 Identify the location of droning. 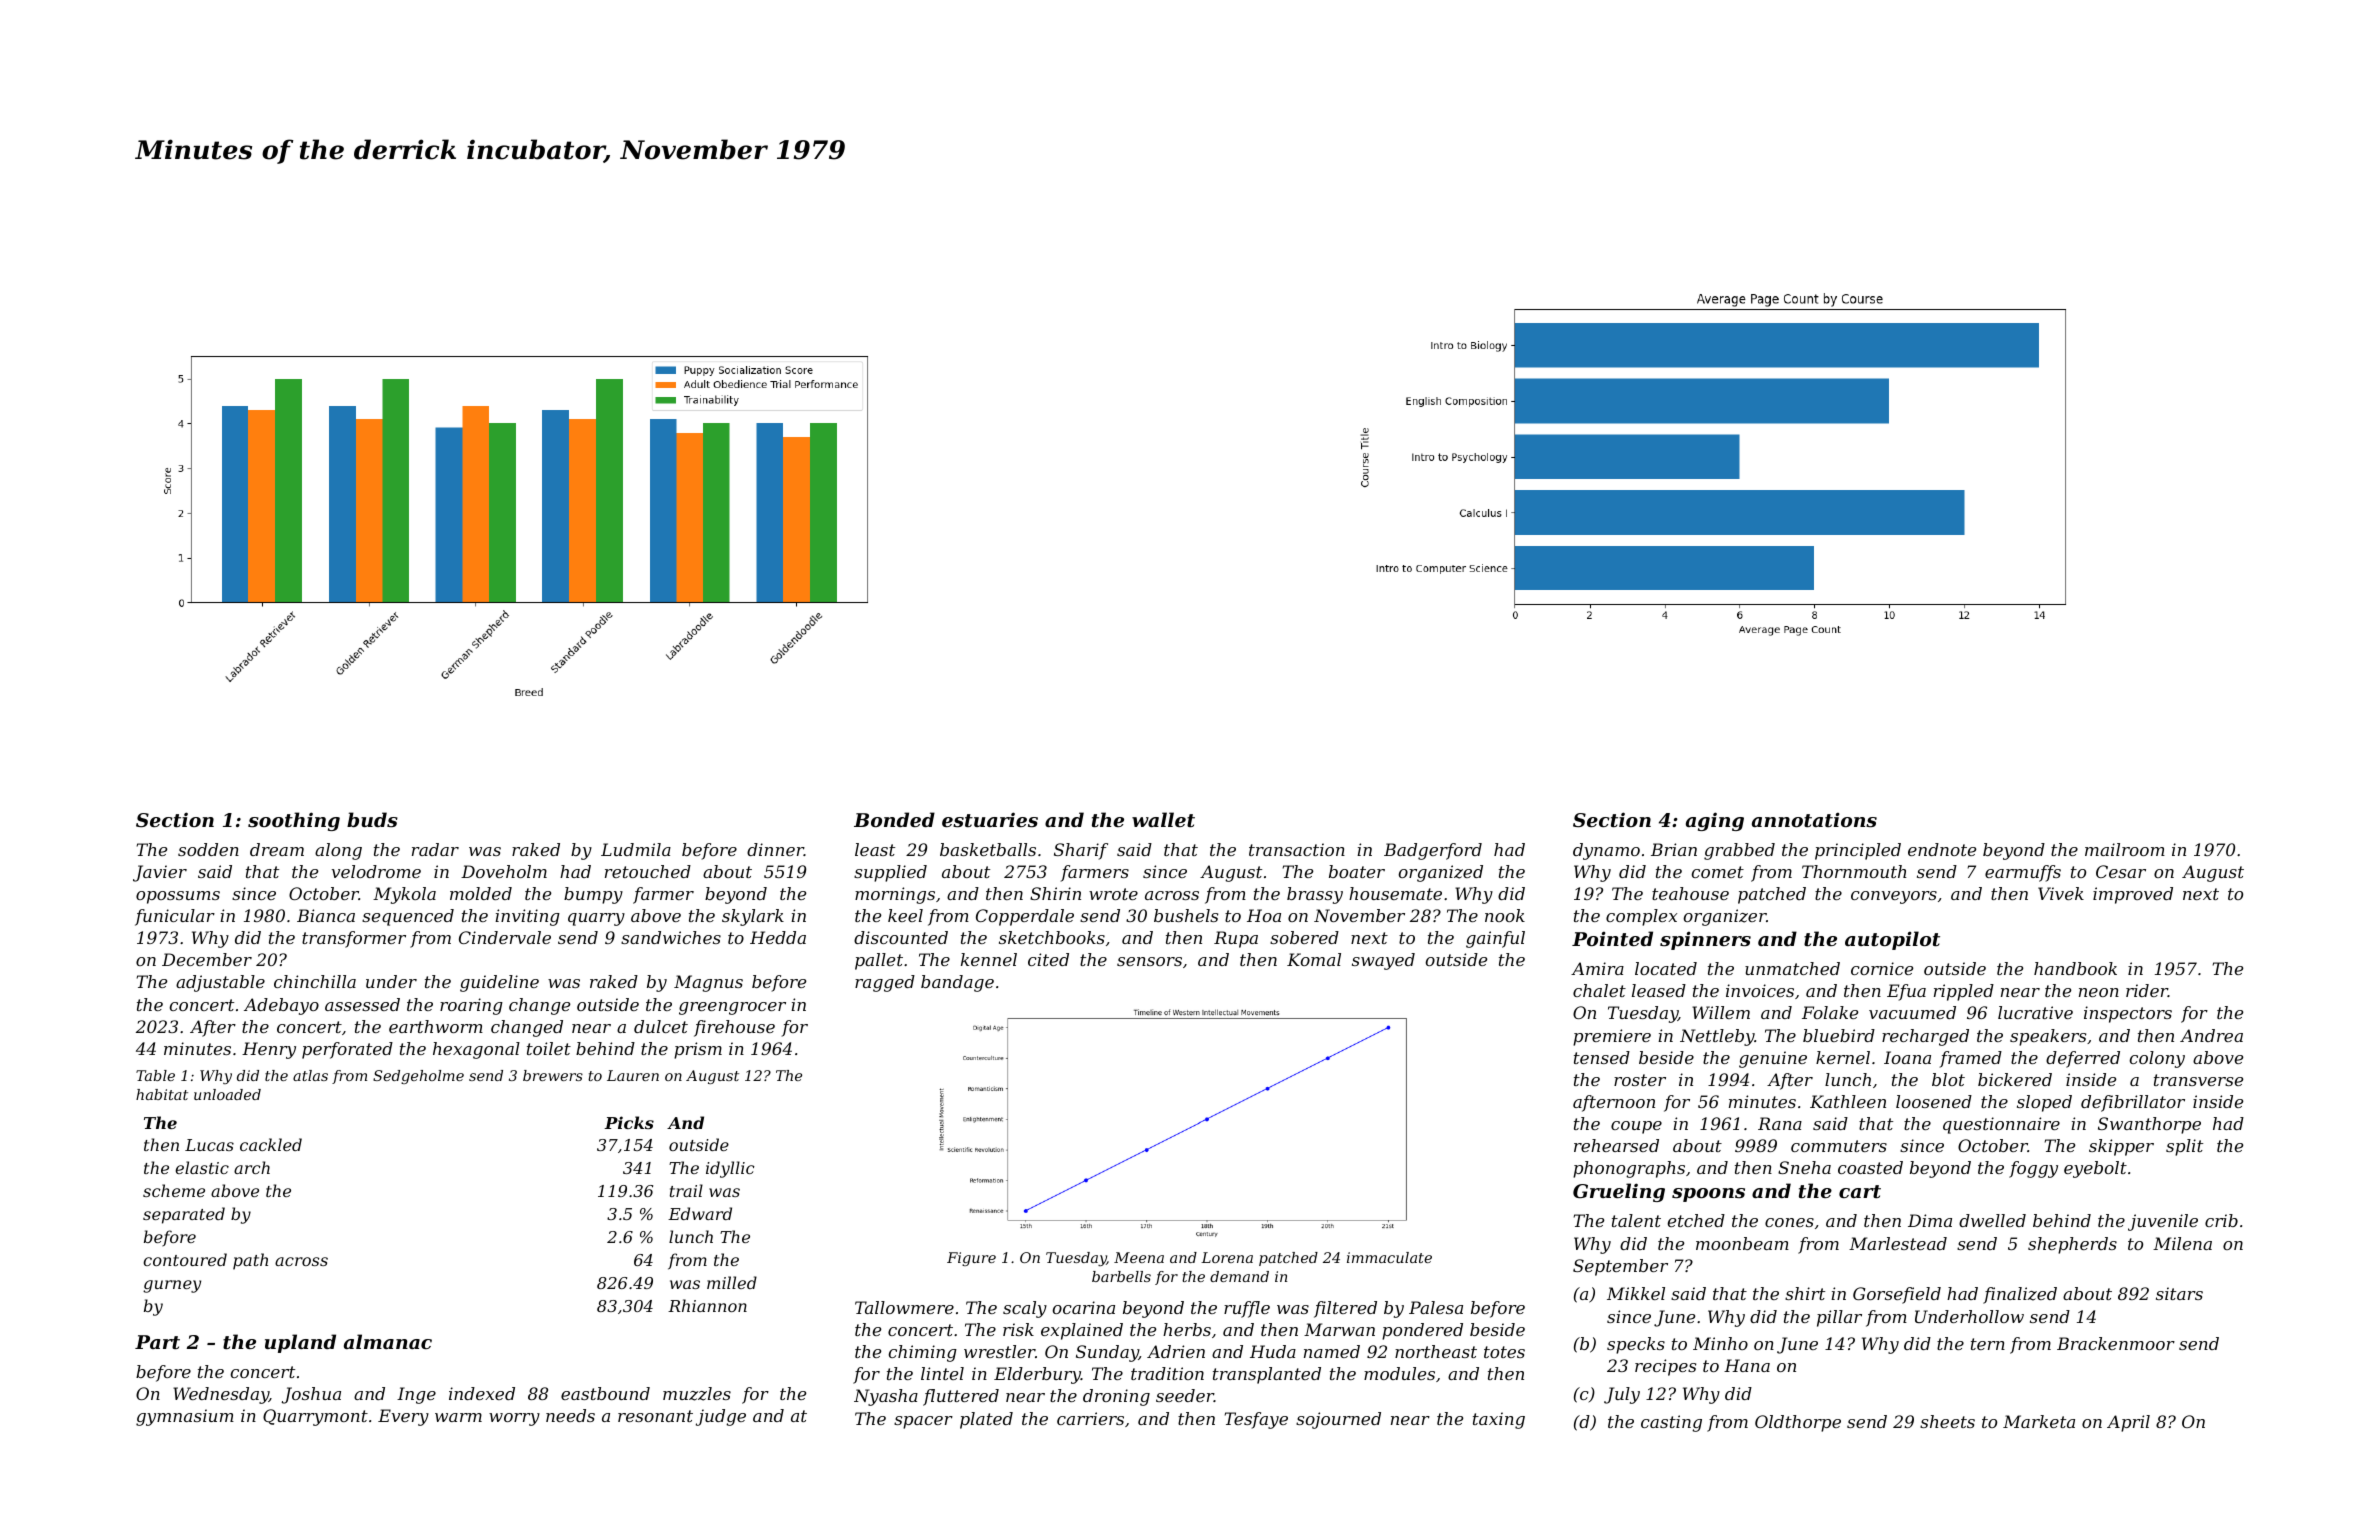
(1116, 1397).
